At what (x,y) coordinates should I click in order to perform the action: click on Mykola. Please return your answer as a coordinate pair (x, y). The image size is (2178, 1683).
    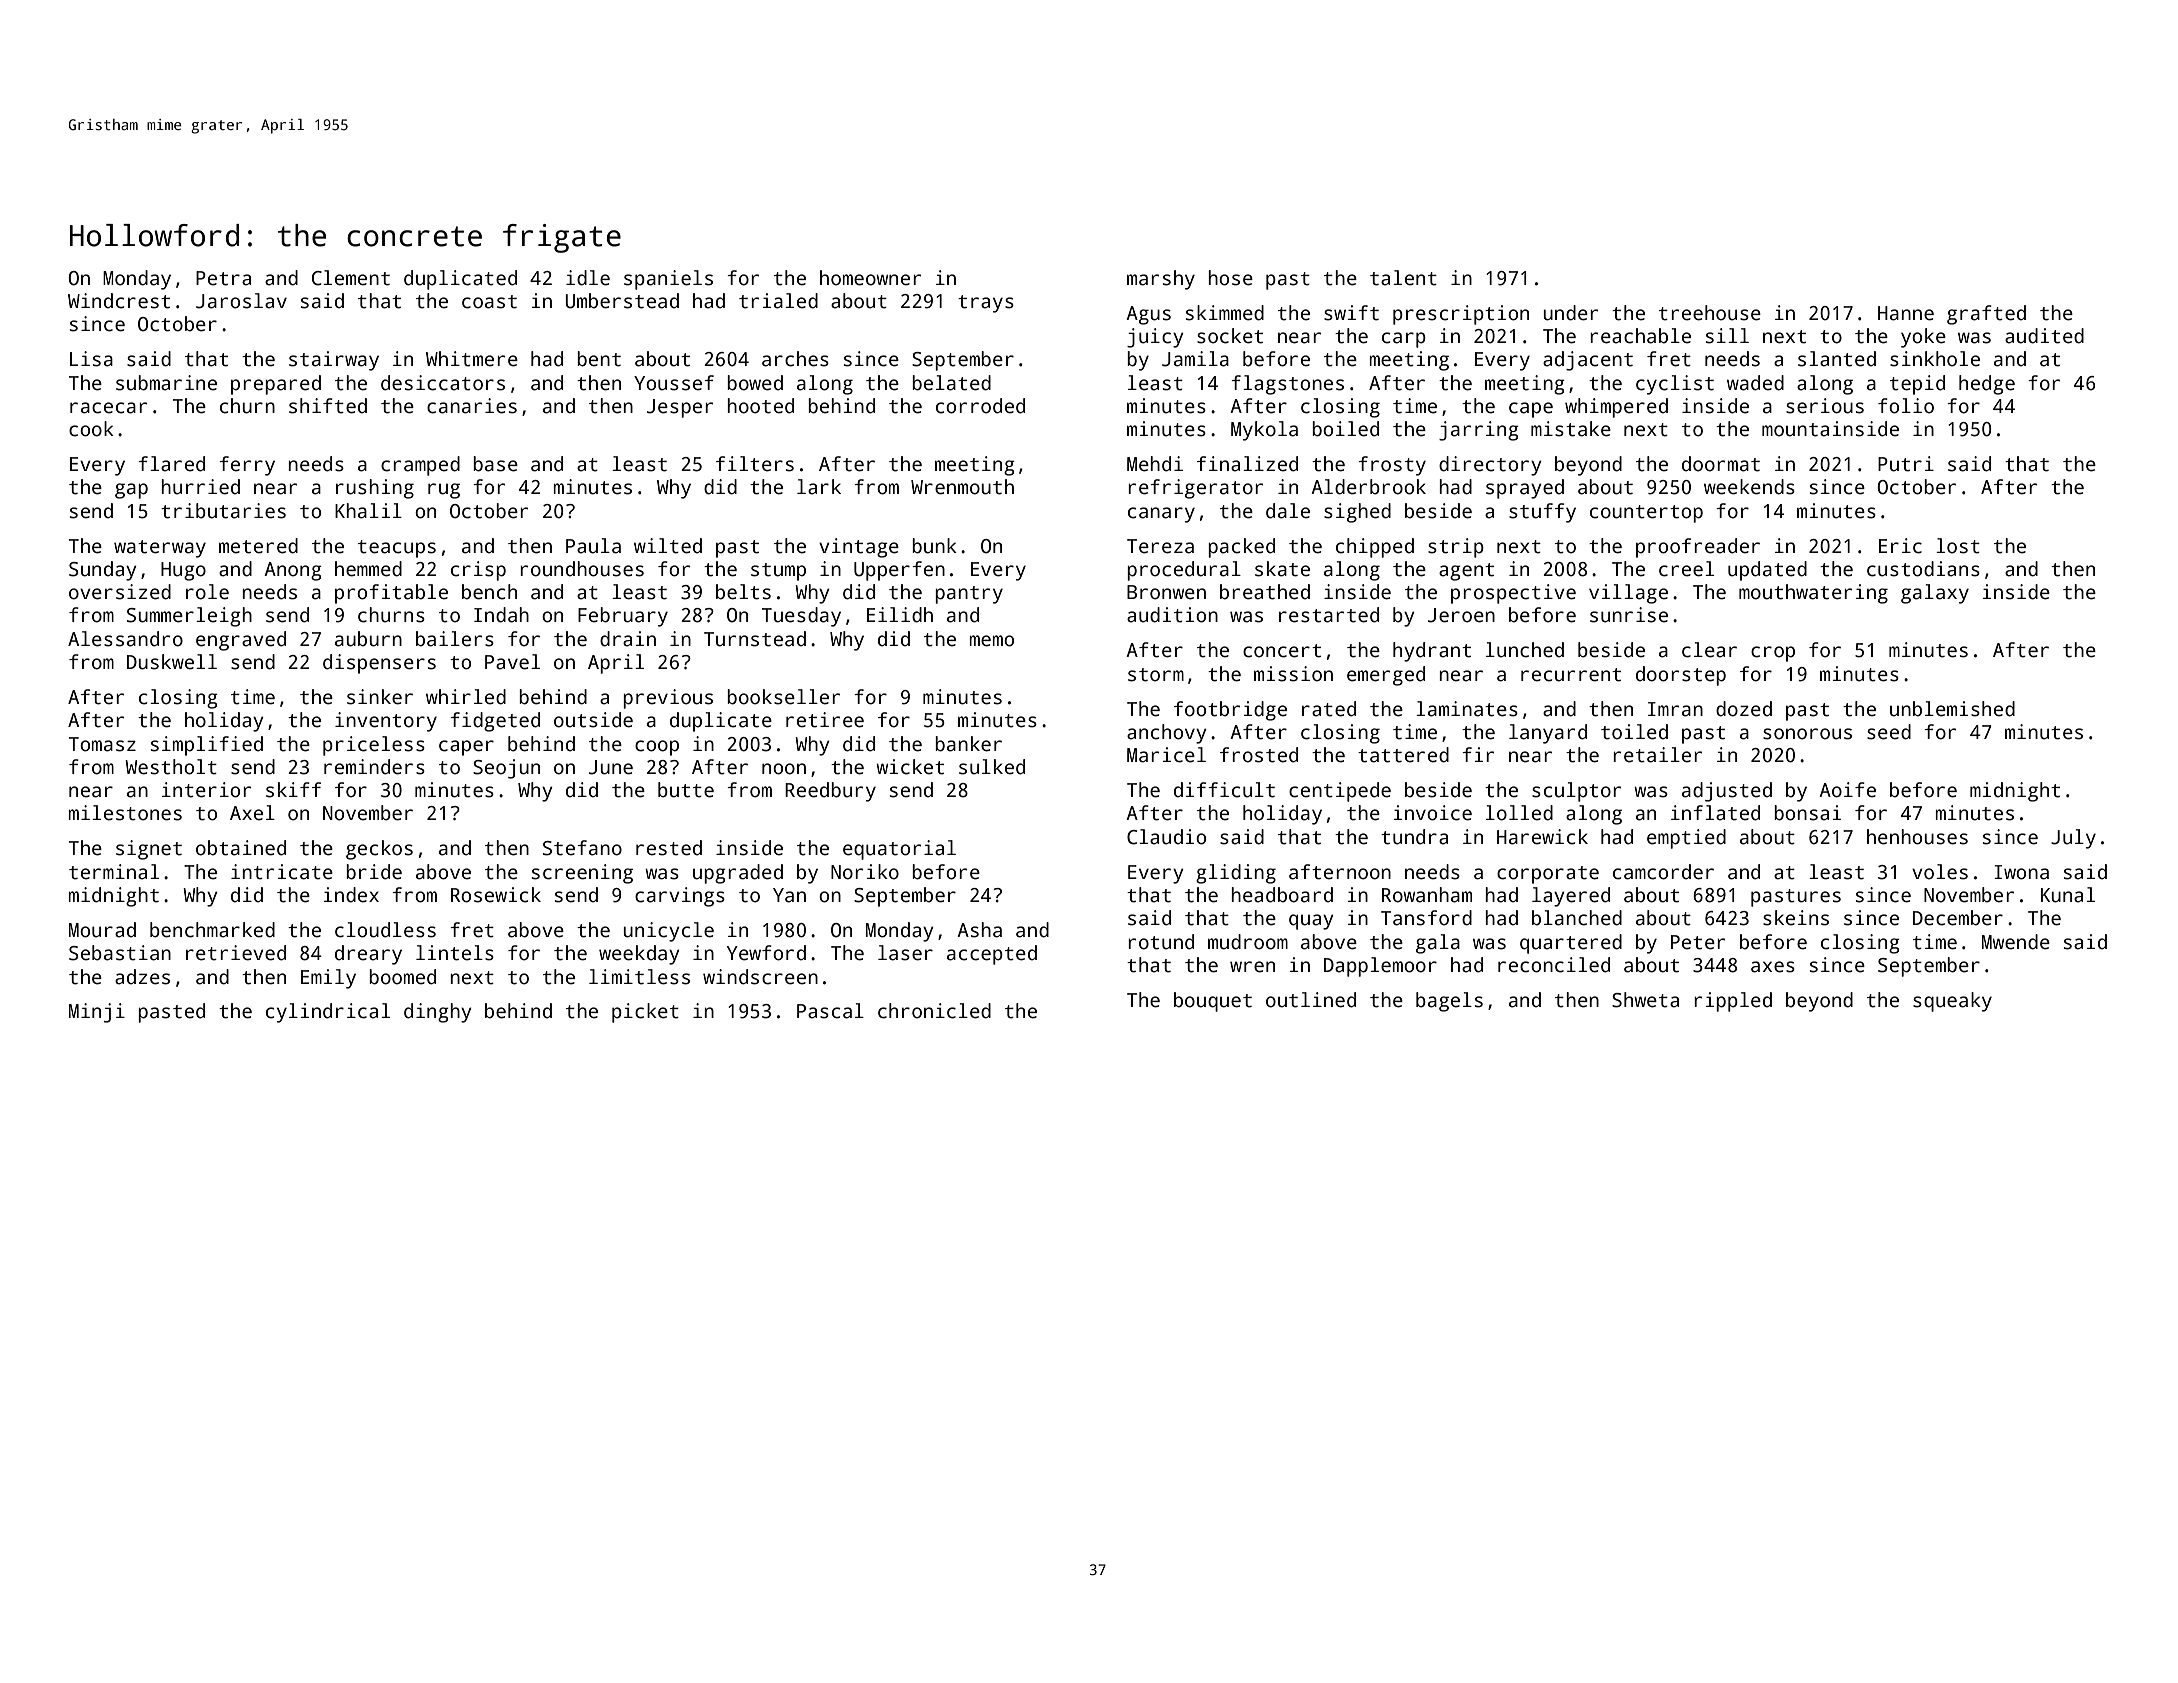
    Looking at the image, I should click on (1264, 431).
